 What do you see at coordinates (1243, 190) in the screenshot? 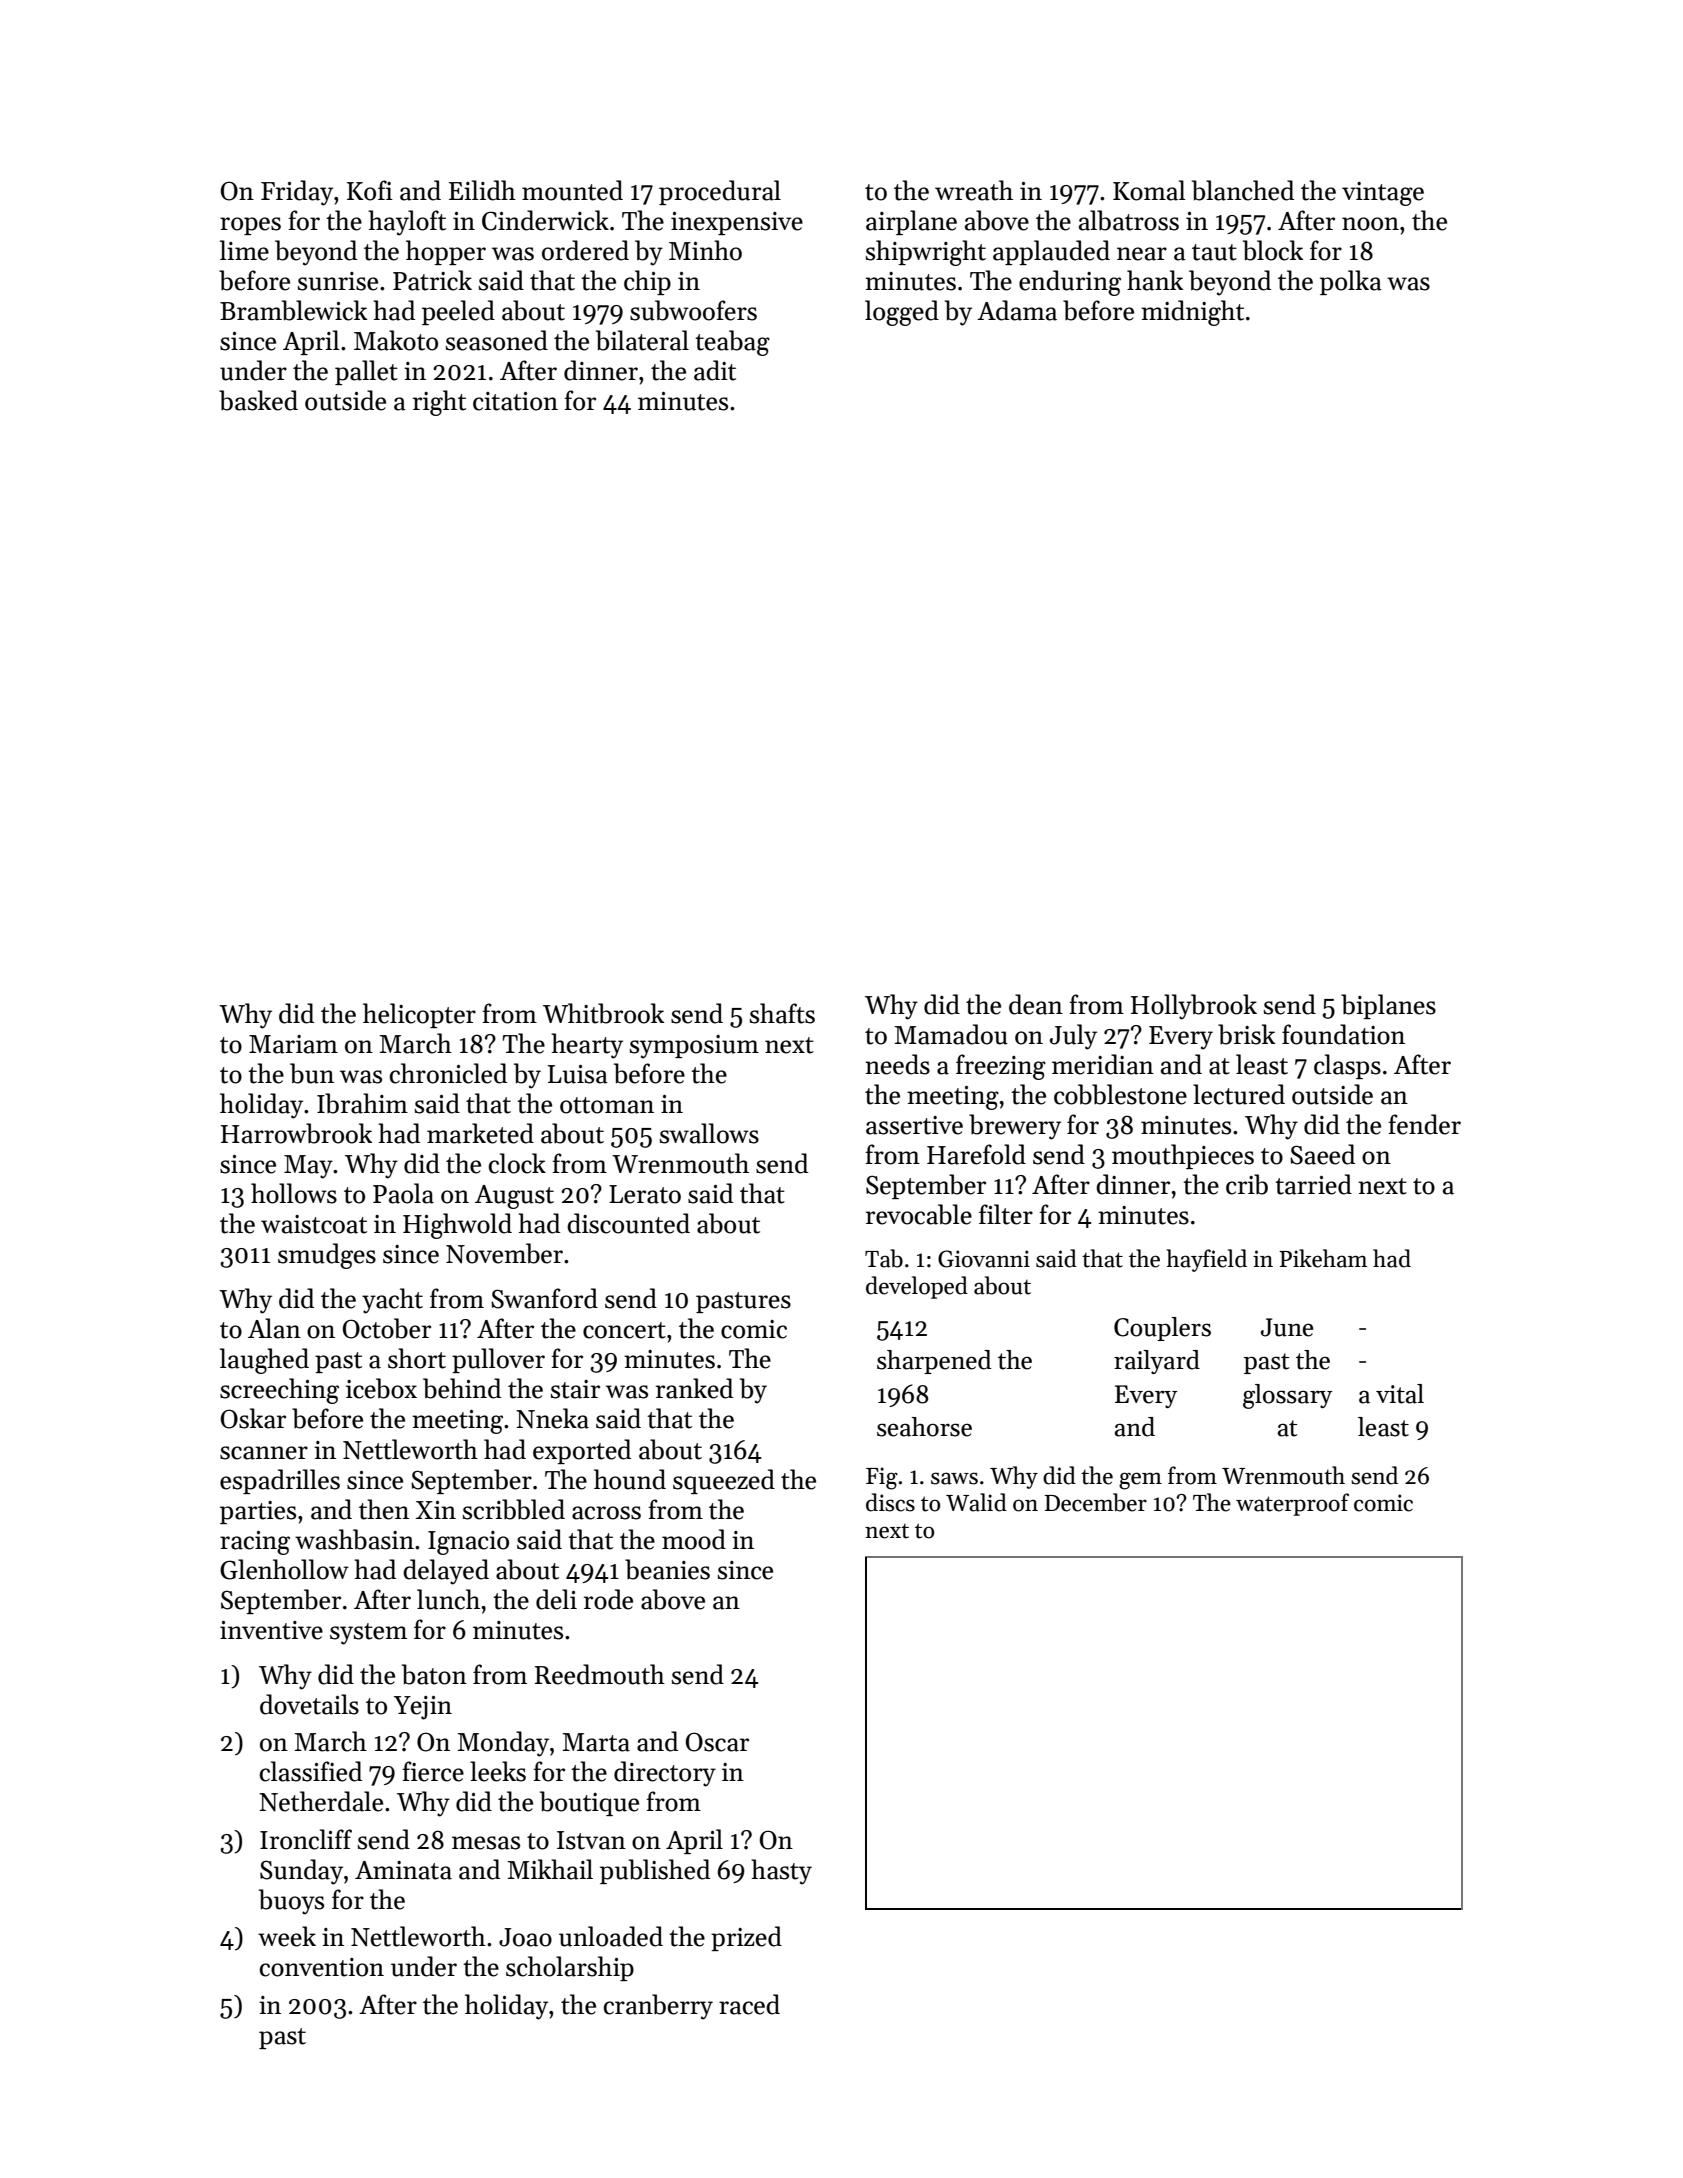
I see `blanched` at bounding box center [1243, 190].
